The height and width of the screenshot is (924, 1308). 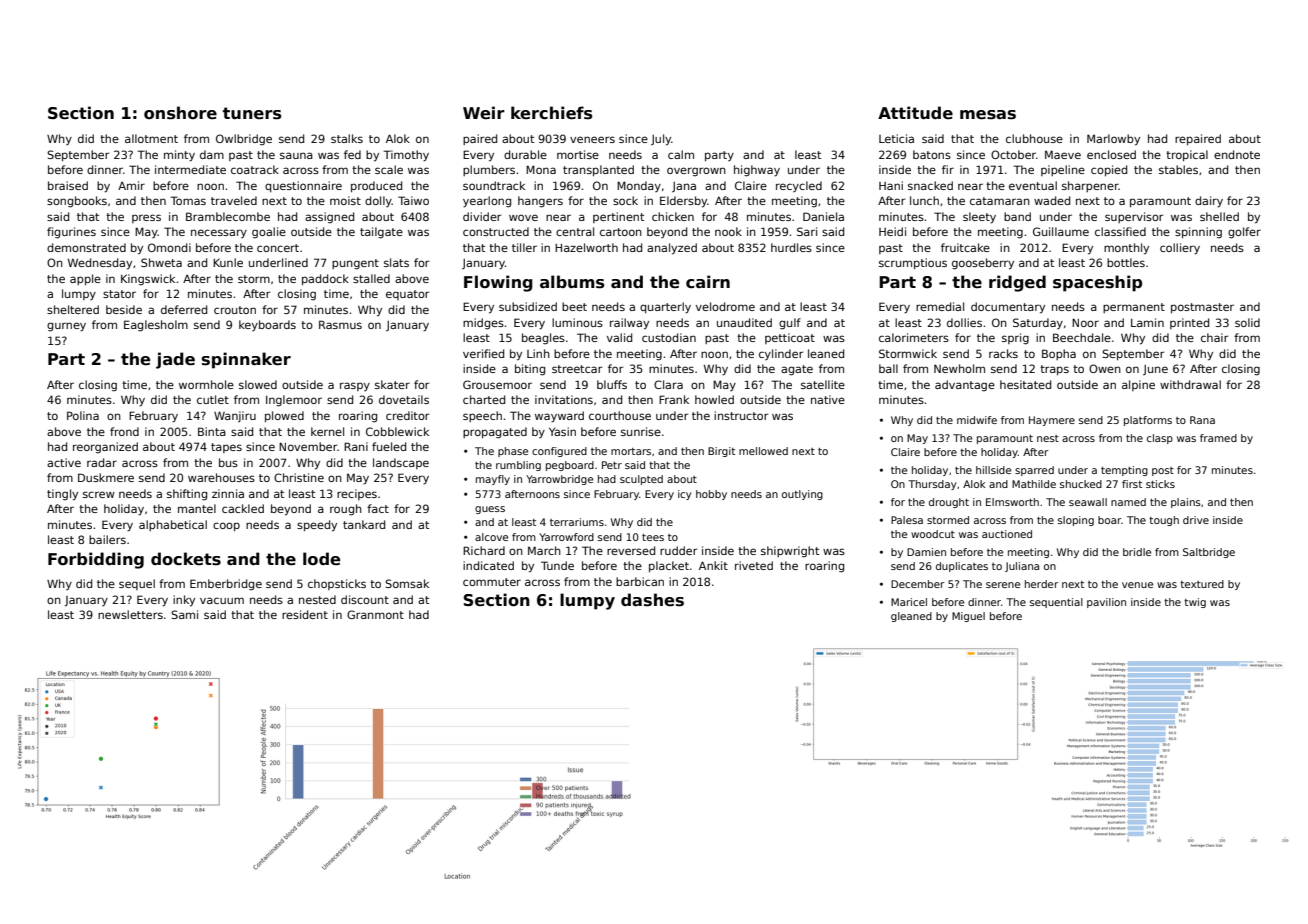 I want to click on permanent, so click(x=1134, y=308).
